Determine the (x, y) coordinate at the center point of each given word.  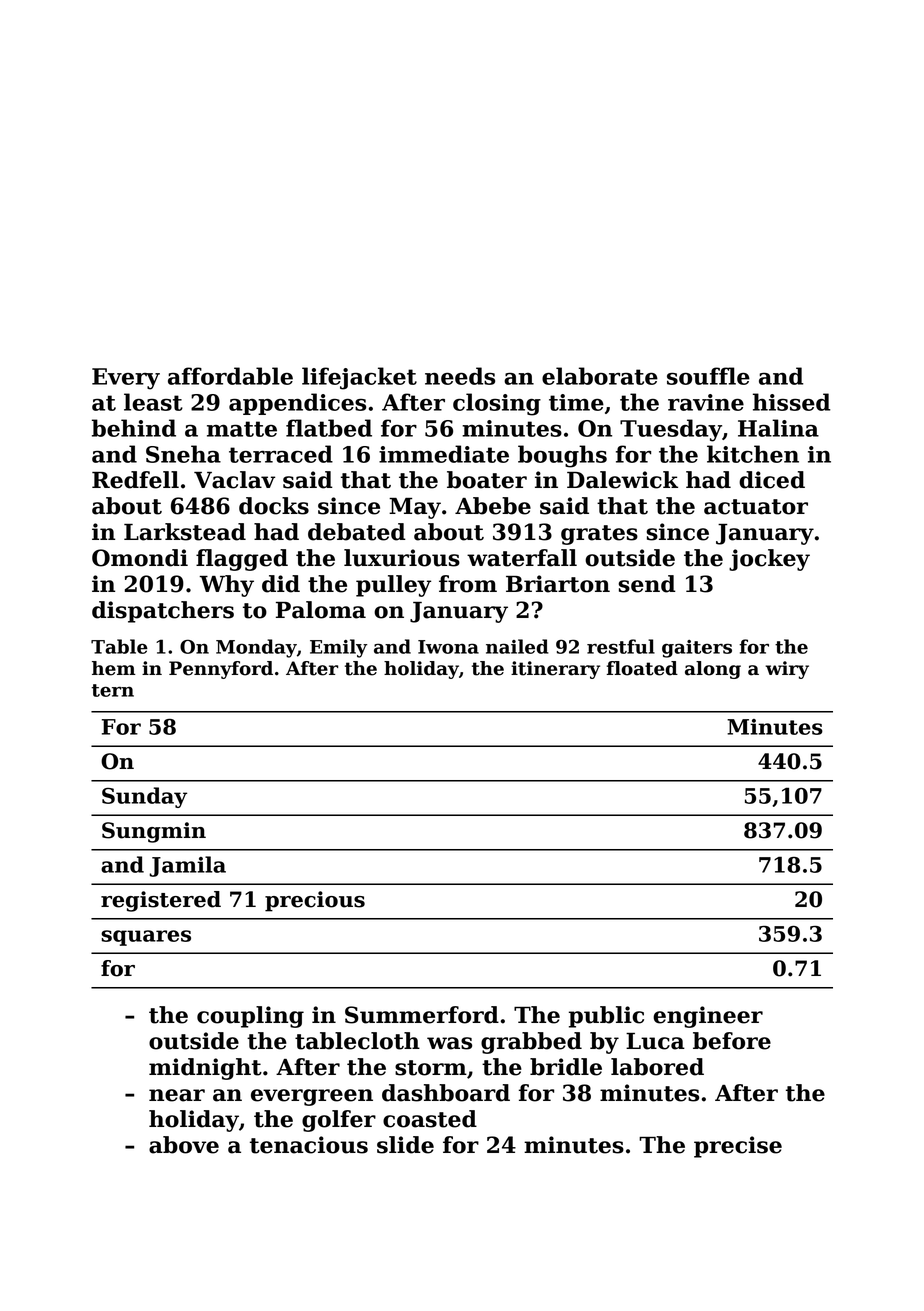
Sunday (144, 797)
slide (405, 1145)
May (415, 508)
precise (738, 1147)
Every (126, 379)
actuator (756, 507)
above (184, 1145)
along (713, 670)
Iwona (448, 647)
